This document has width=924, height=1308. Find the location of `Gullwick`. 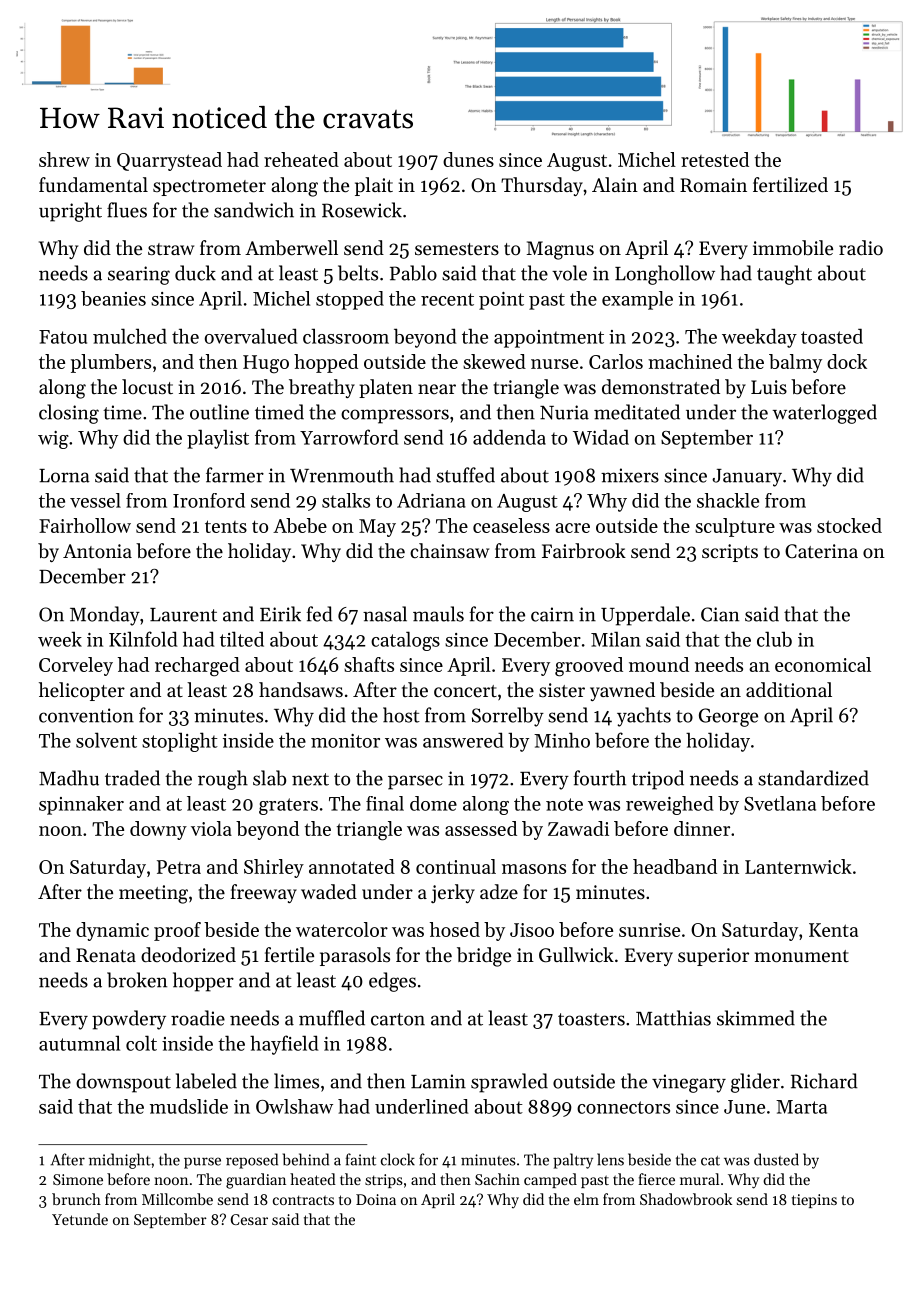

Gullwick is located at coordinates (576, 955).
